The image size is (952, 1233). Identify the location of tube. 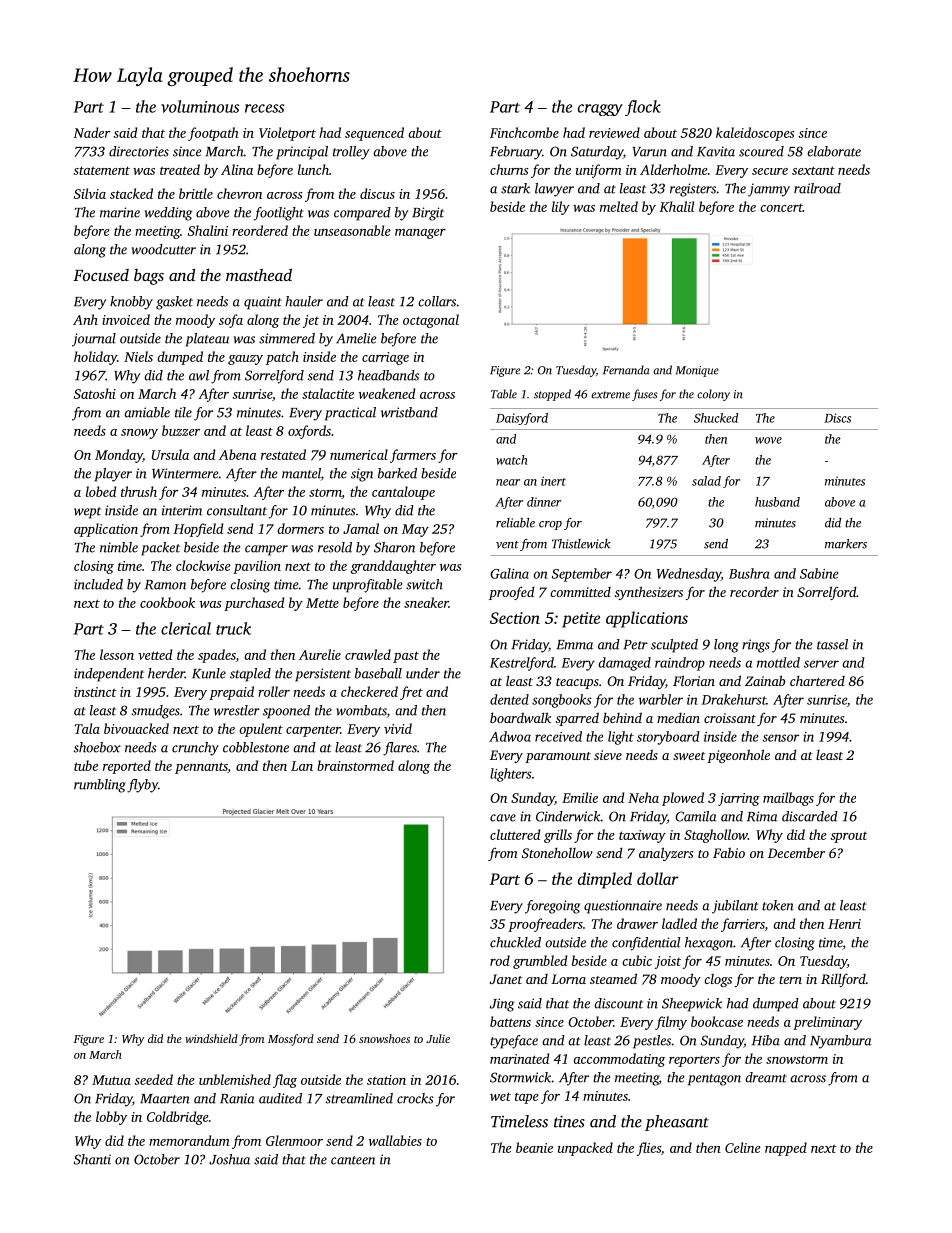
(86, 765).
